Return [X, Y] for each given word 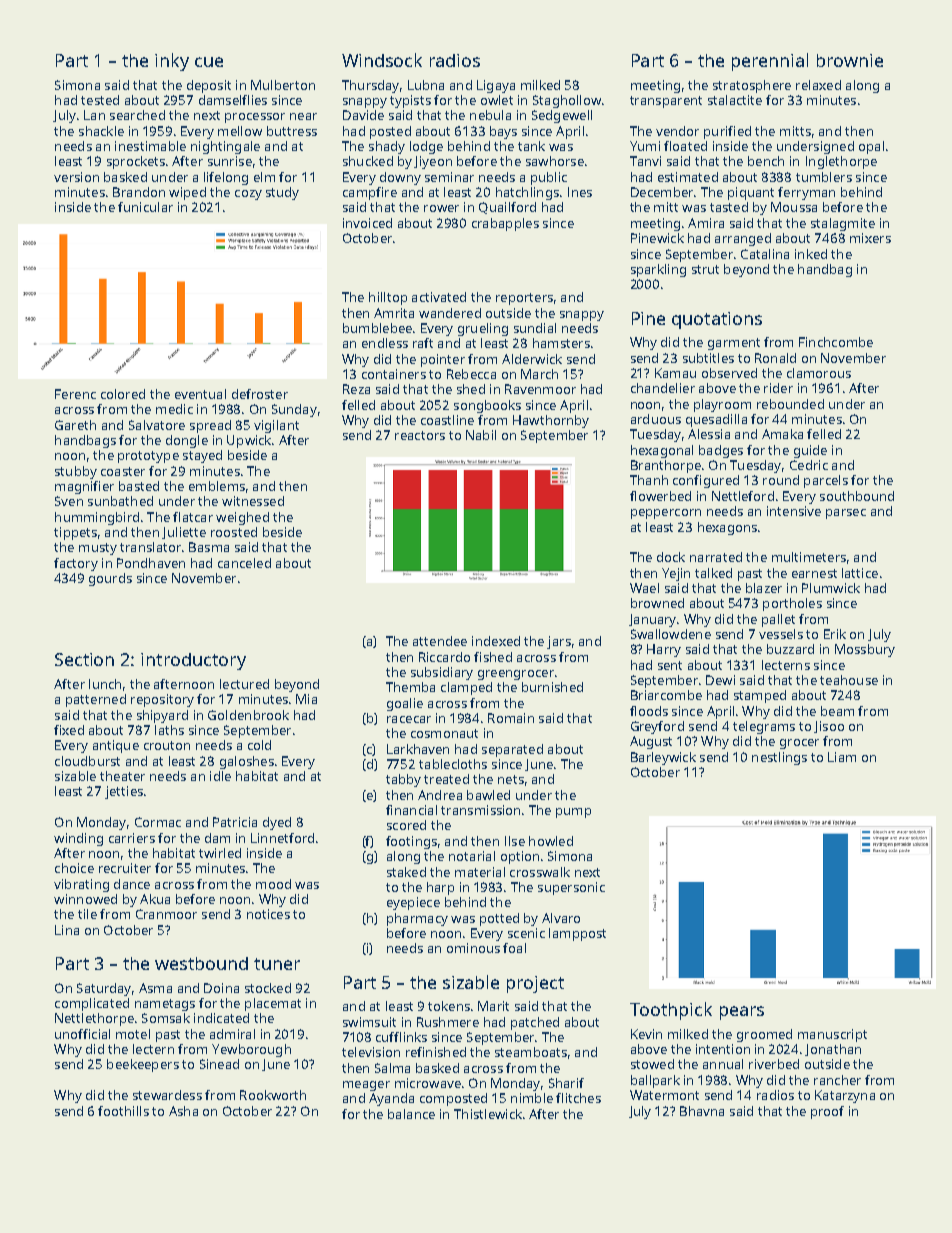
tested [100, 100]
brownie [850, 60]
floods [649, 711]
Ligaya [496, 86]
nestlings [779, 758]
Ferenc [75, 394]
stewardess [167, 1095]
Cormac [158, 822]
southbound [857, 496]
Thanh [649, 480]
